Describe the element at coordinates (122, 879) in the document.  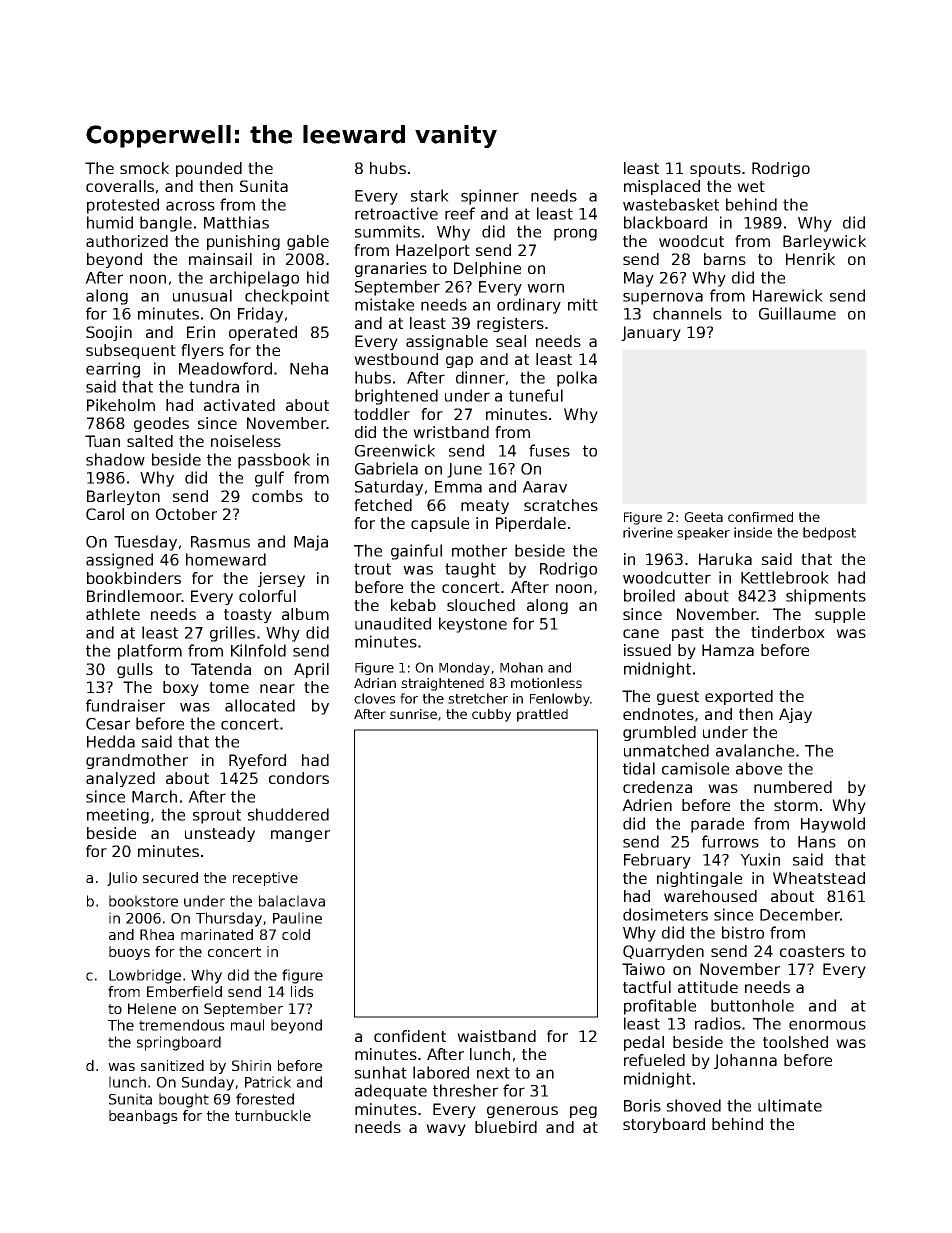
I see `Julio` at that location.
